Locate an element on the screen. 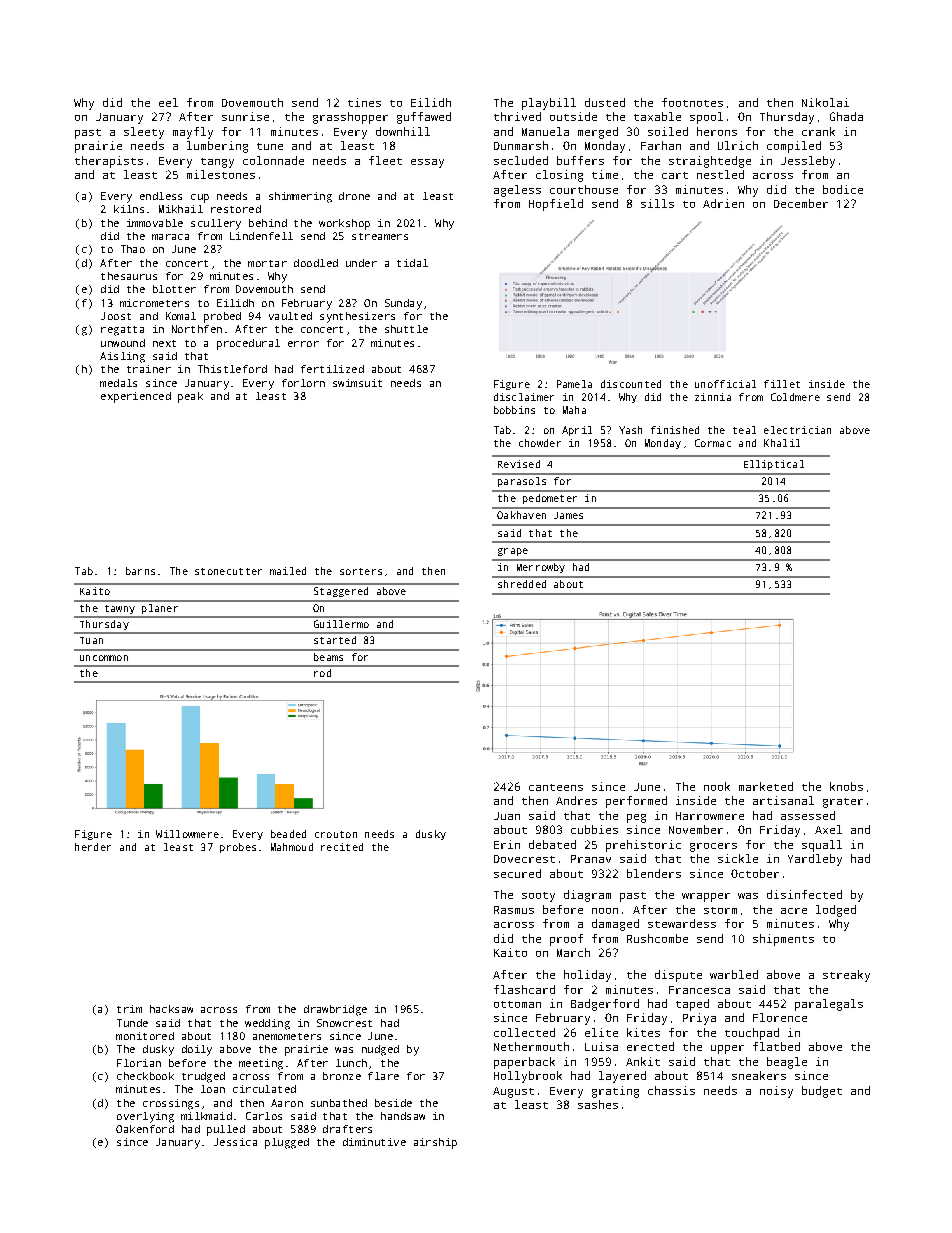  uncommon is located at coordinates (104, 658).
